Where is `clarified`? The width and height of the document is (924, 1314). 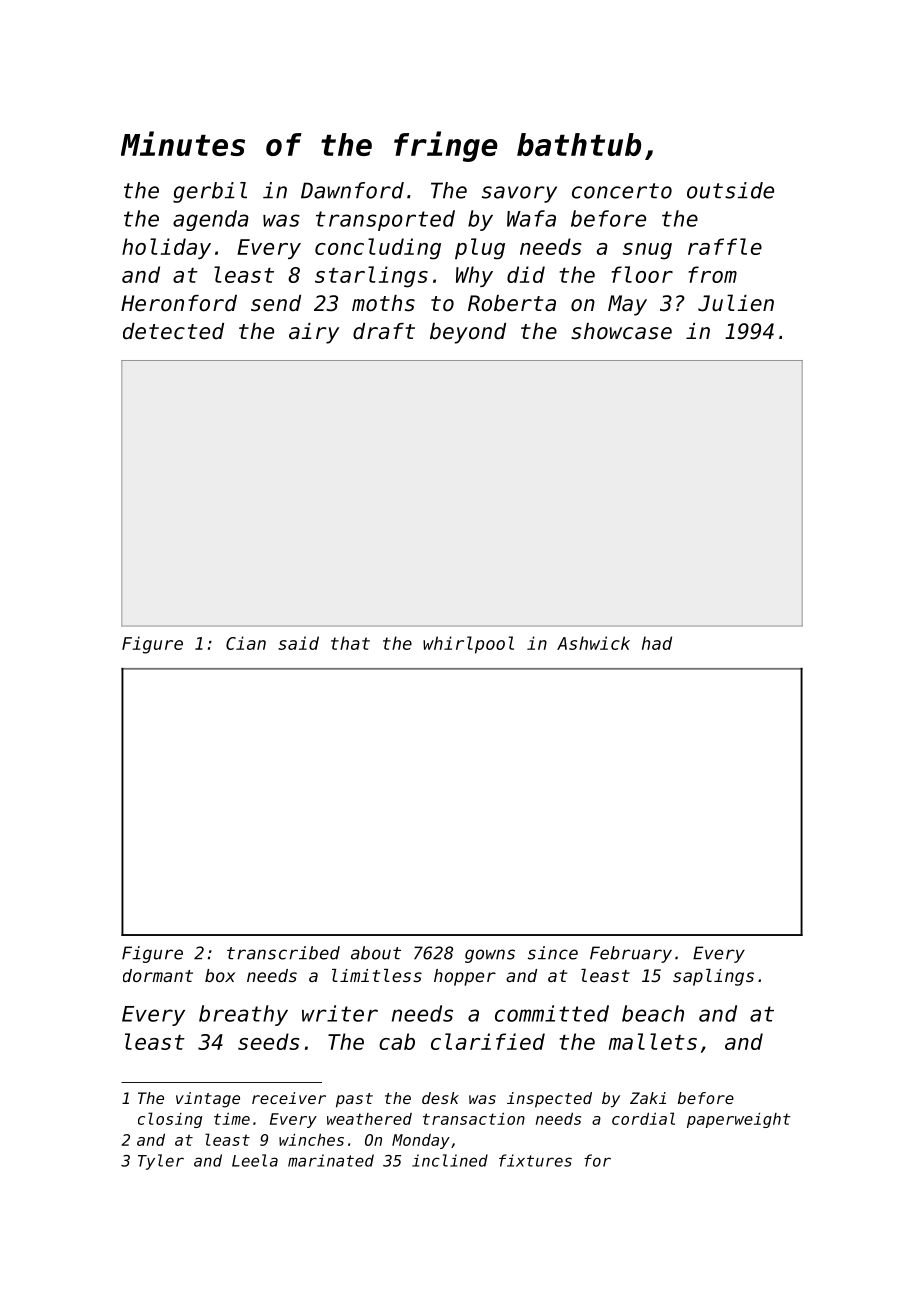
clarified is located at coordinates (488, 1041).
